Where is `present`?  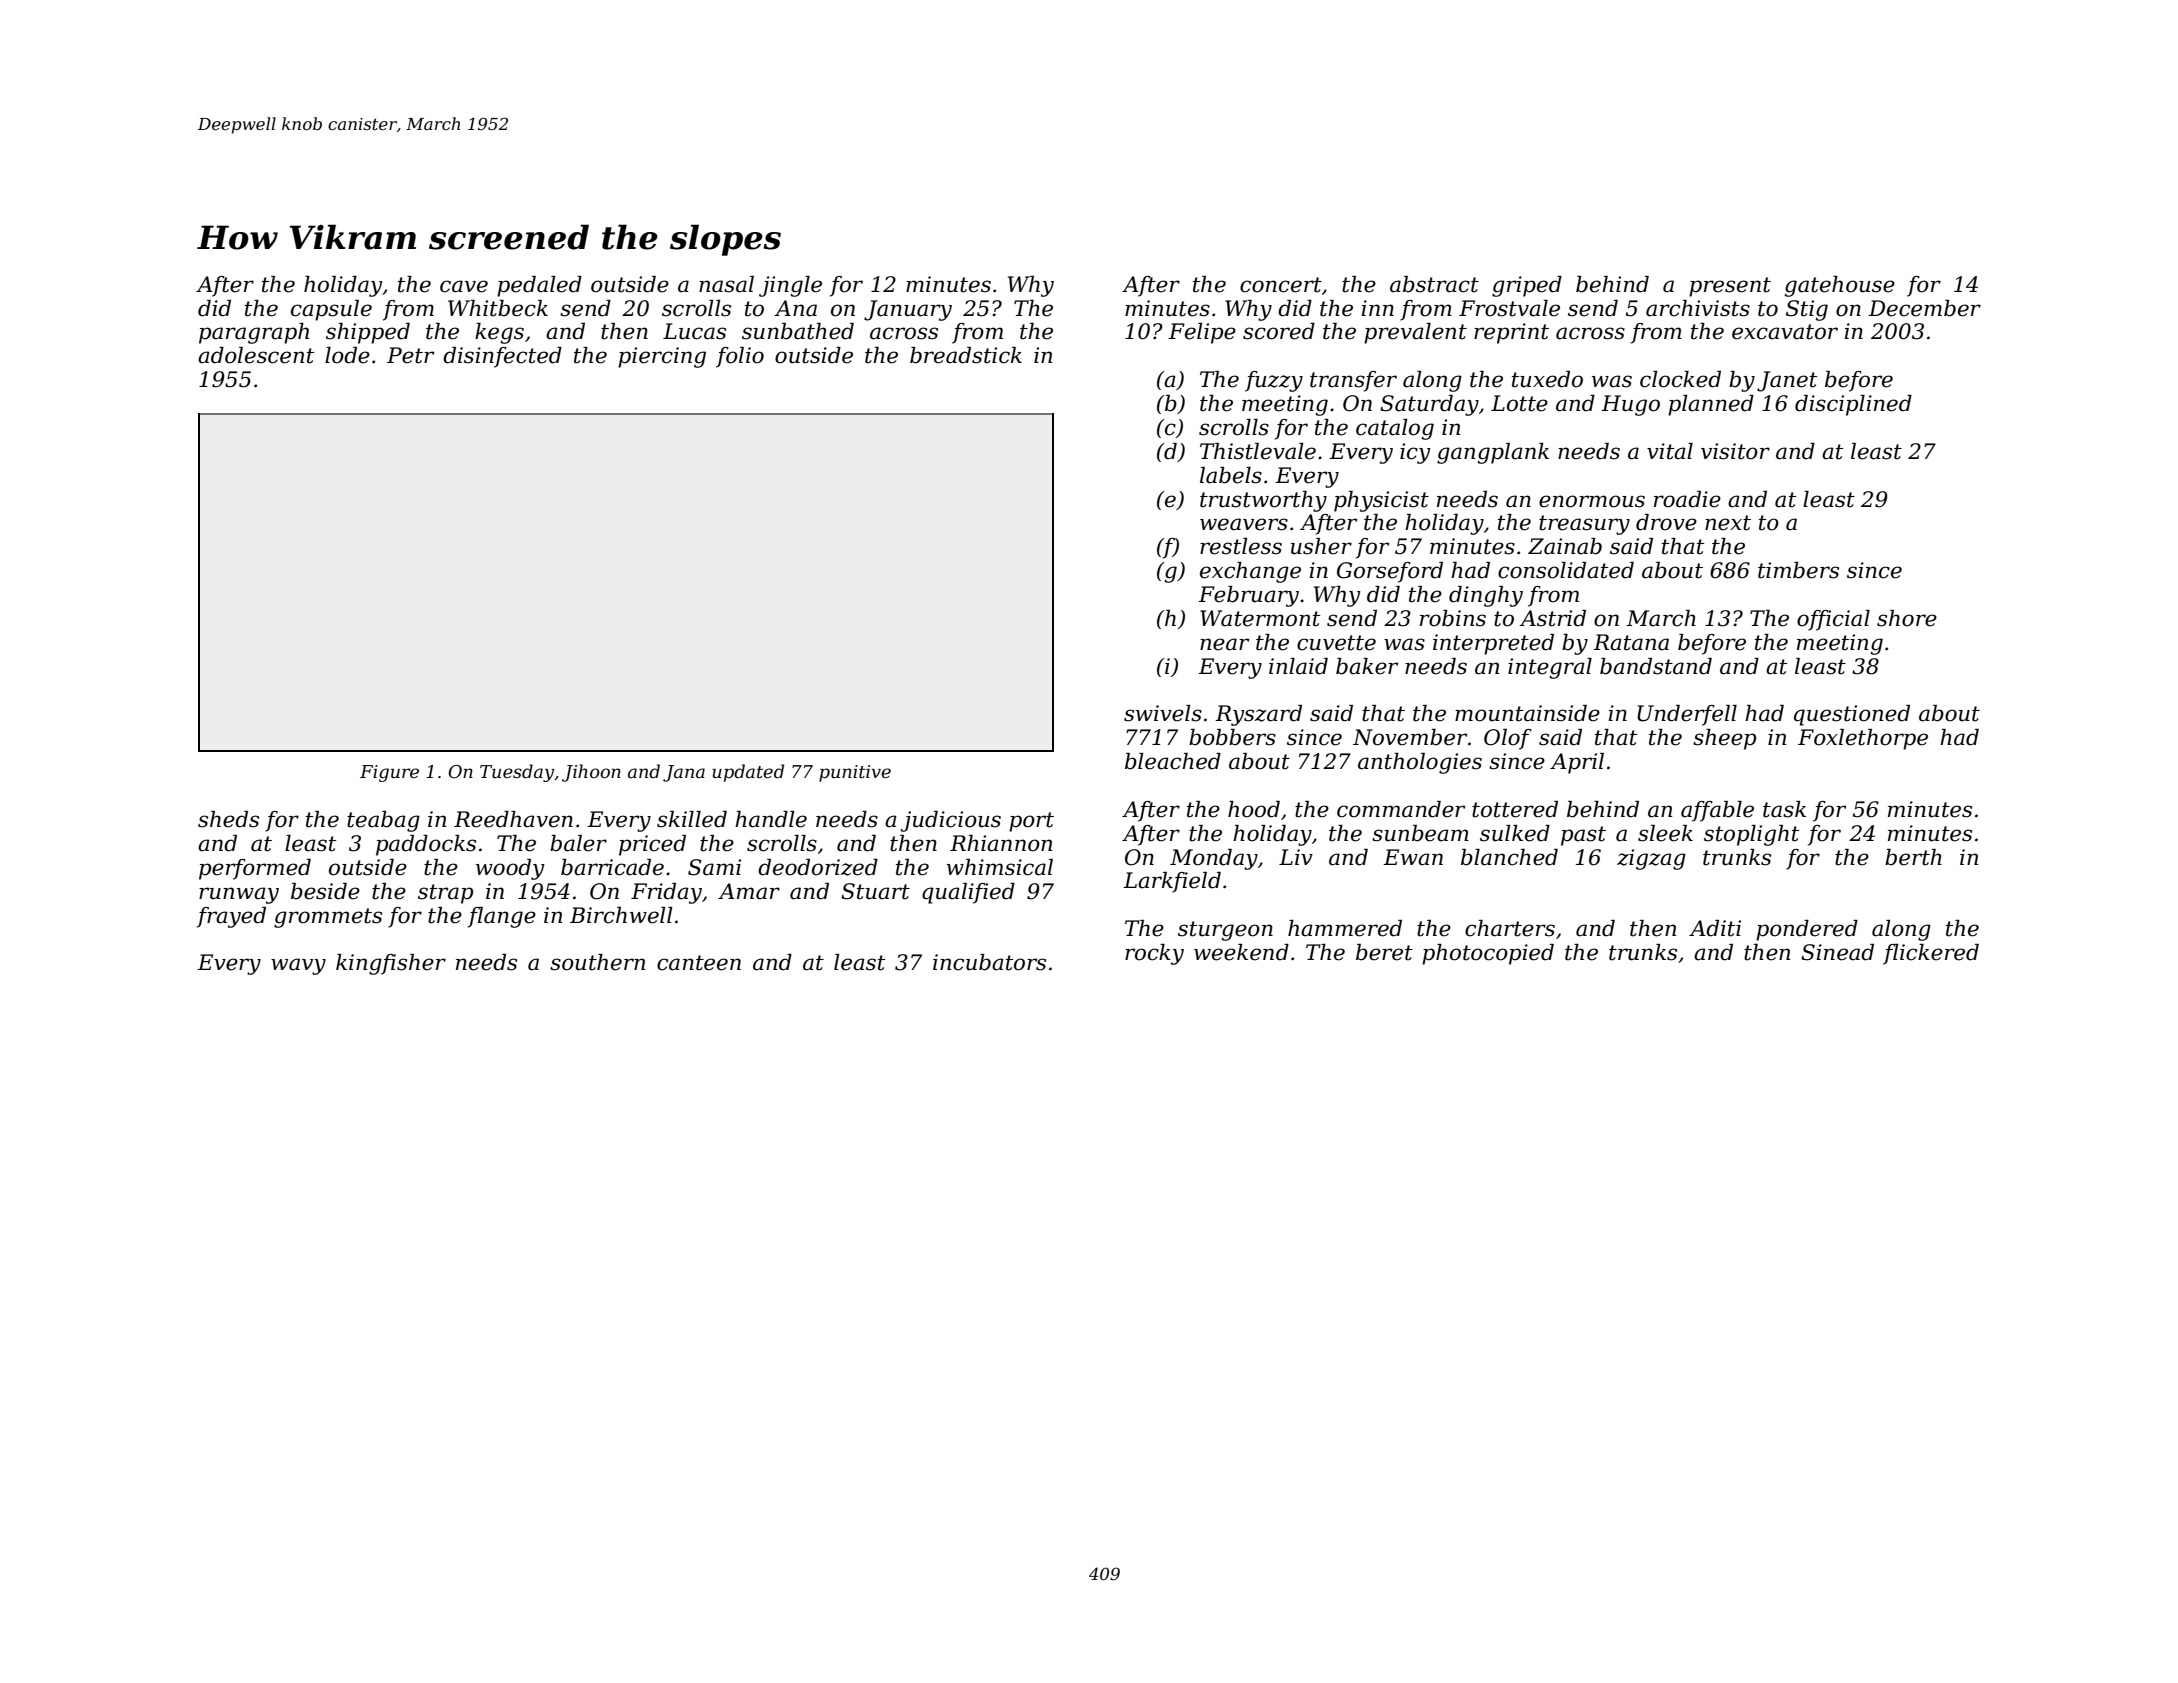 present is located at coordinates (1730, 287).
